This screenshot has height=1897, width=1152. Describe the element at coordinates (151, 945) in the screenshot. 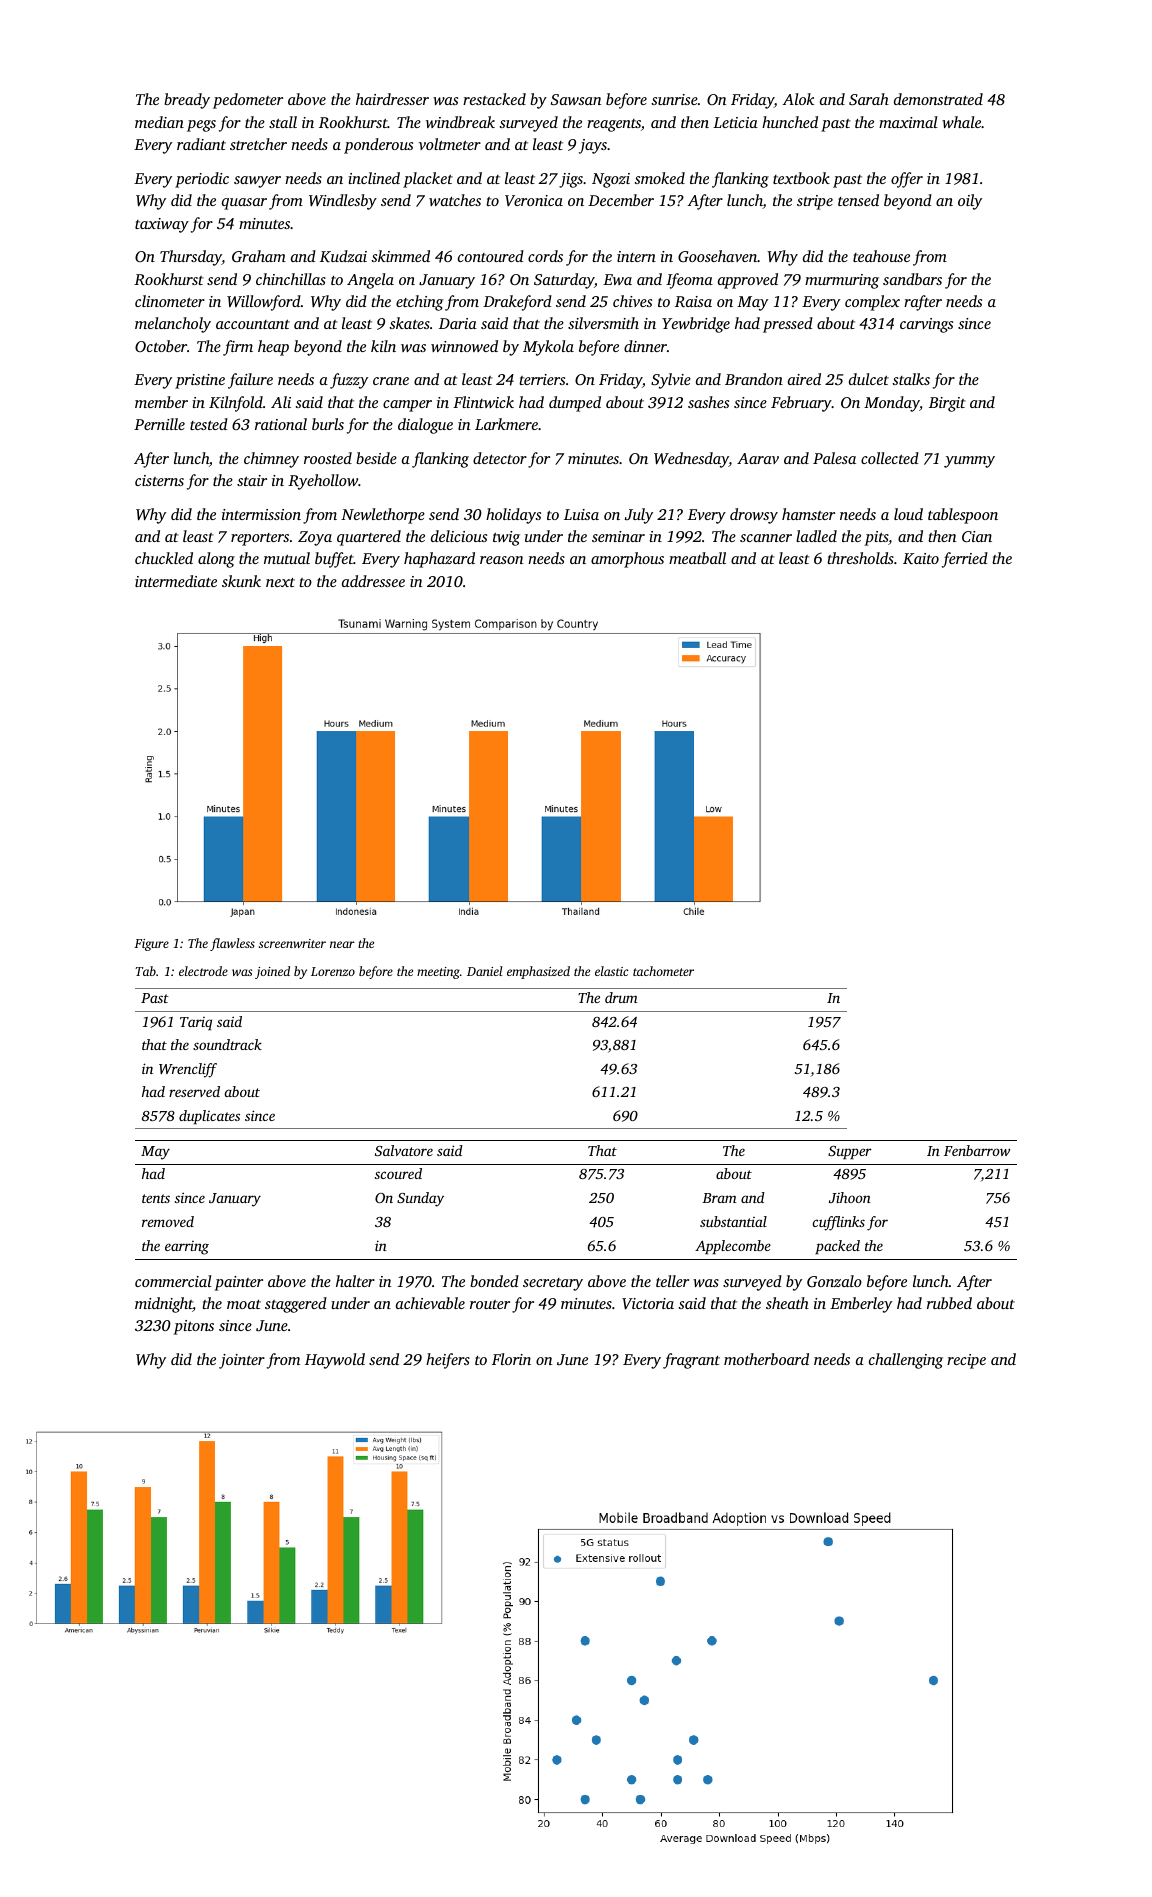

I see `Figure` at that location.
